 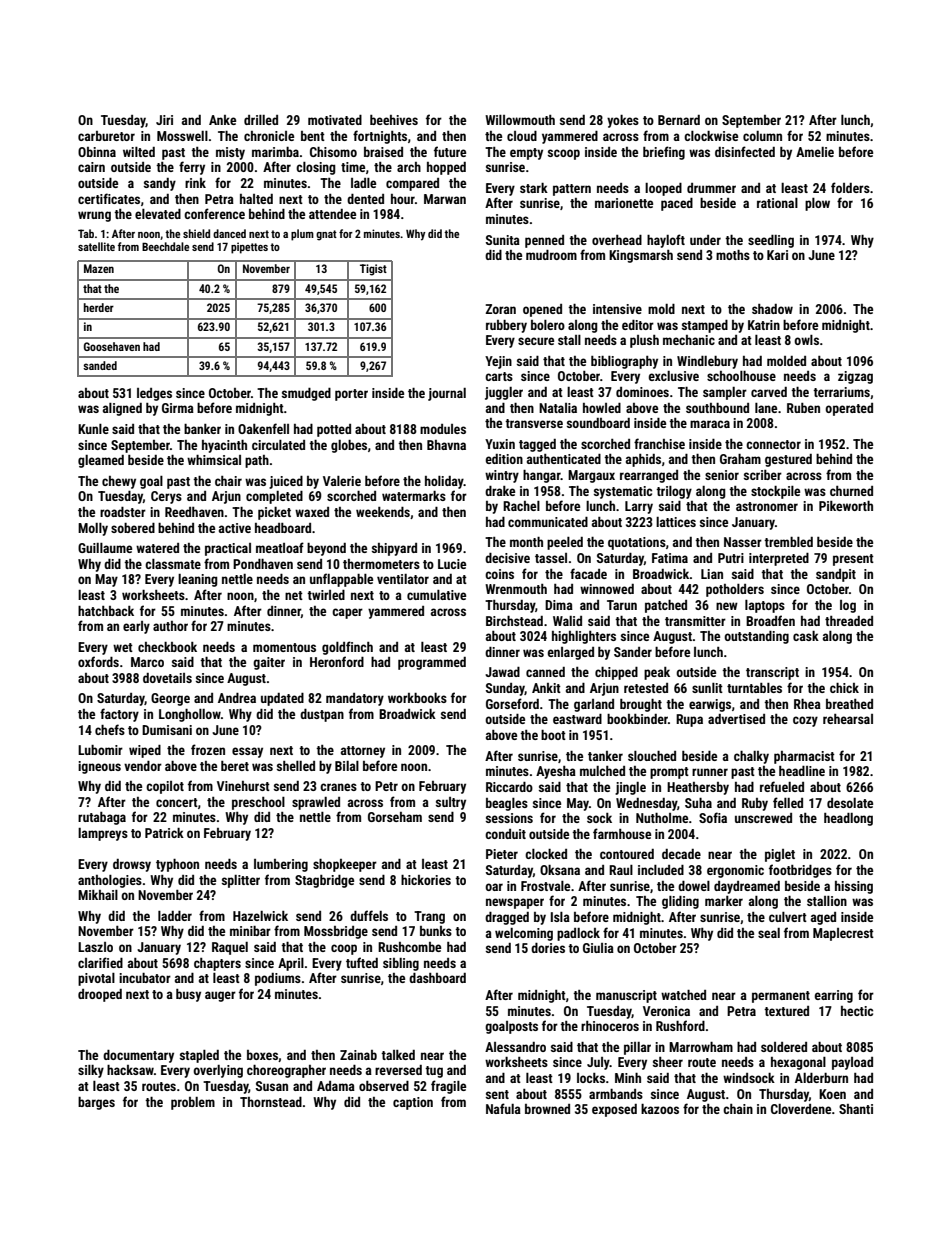 I want to click on herder, so click(x=99, y=307).
